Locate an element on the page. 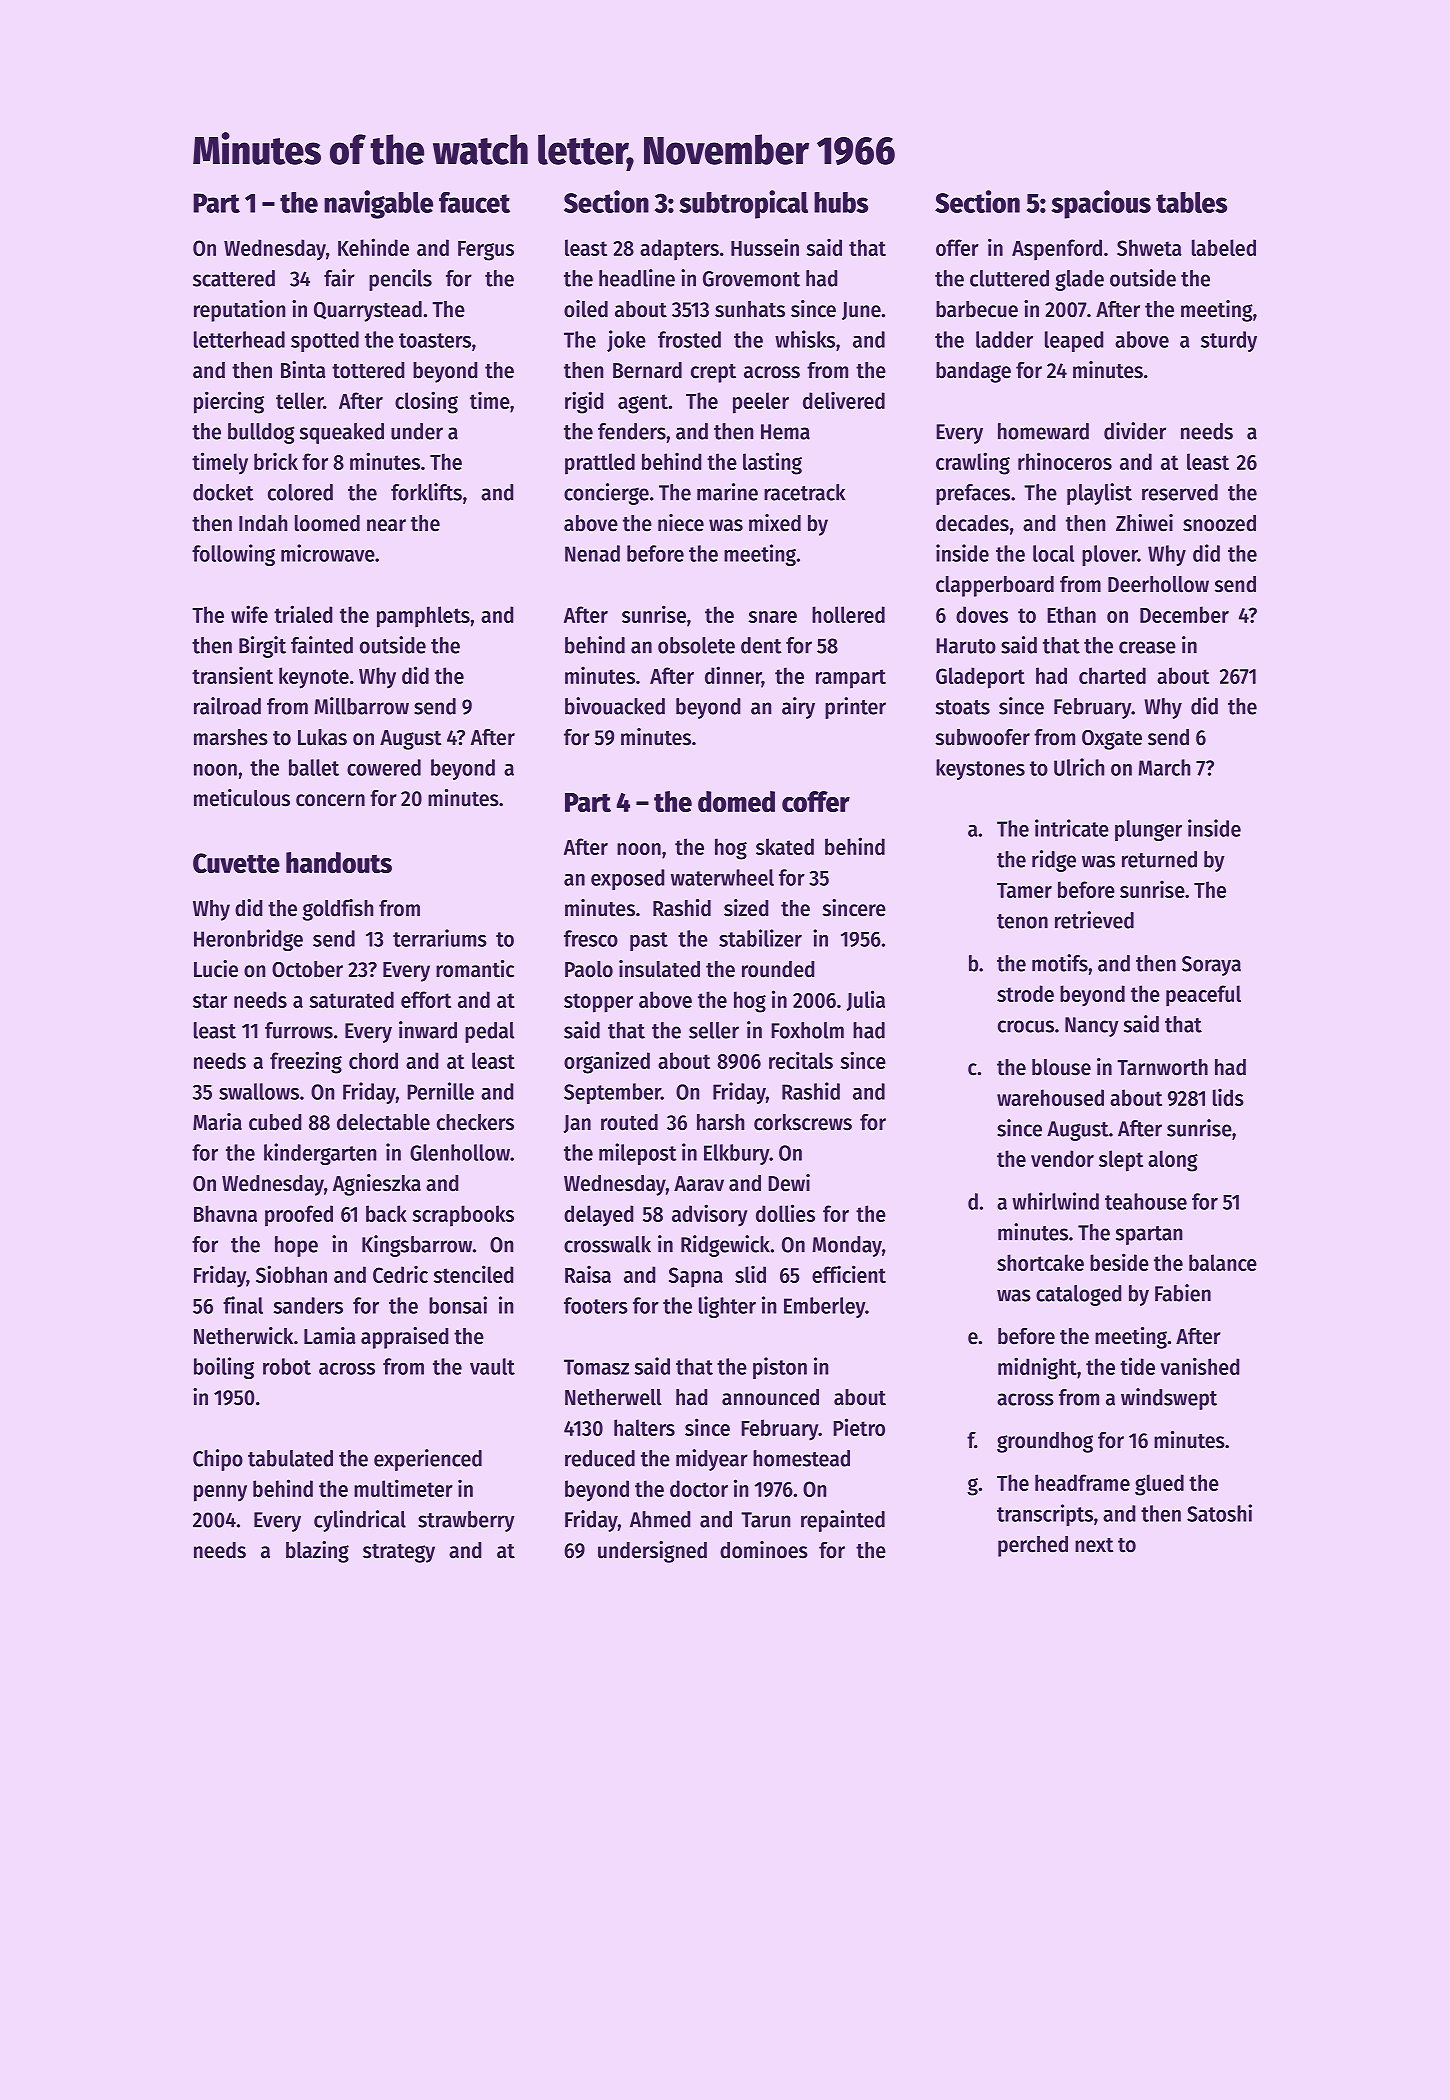 This image has width=1450, height=2100. snoozed is located at coordinates (1219, 523).
